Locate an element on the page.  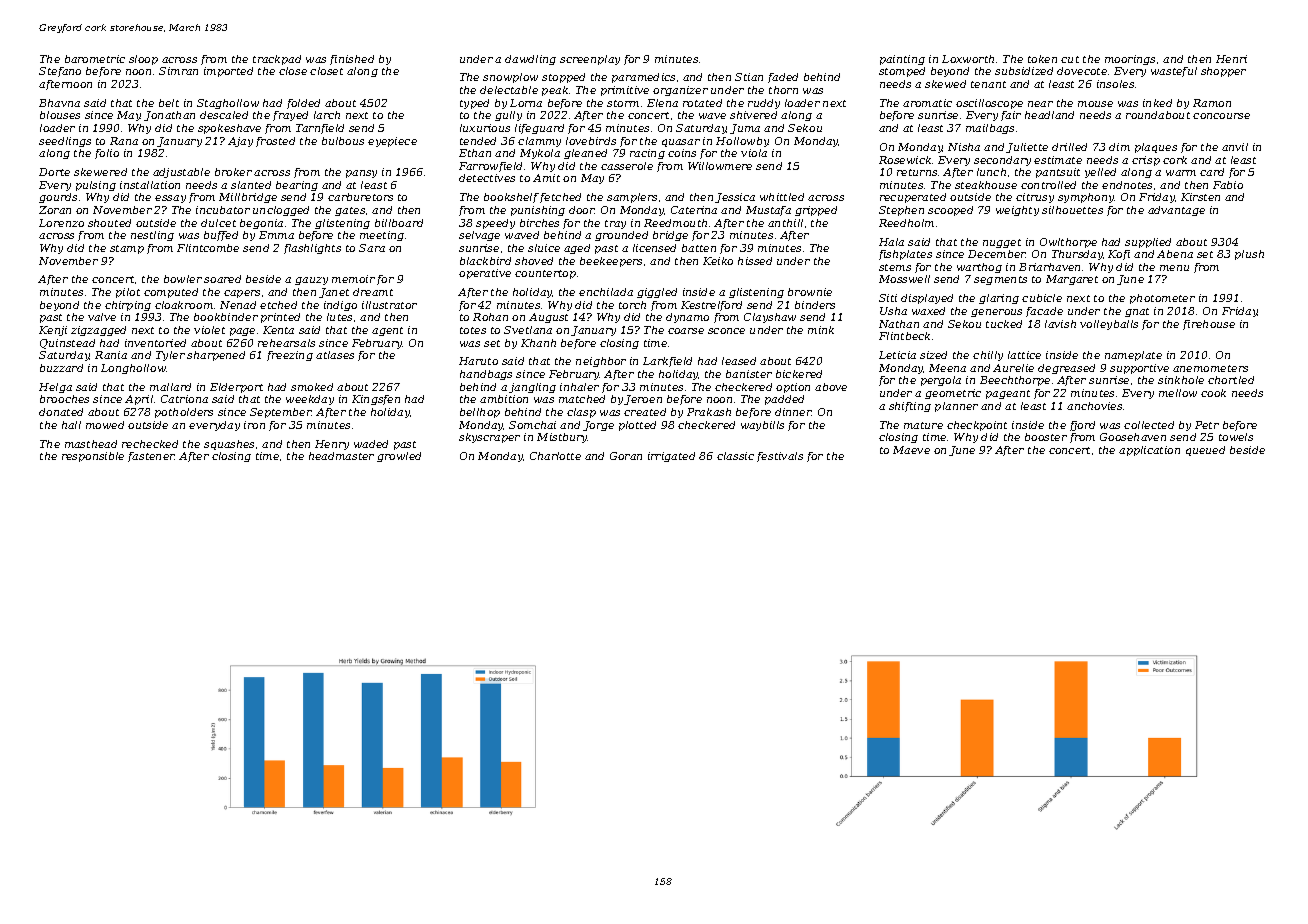
memoir is located at coordinates (353, 279).
